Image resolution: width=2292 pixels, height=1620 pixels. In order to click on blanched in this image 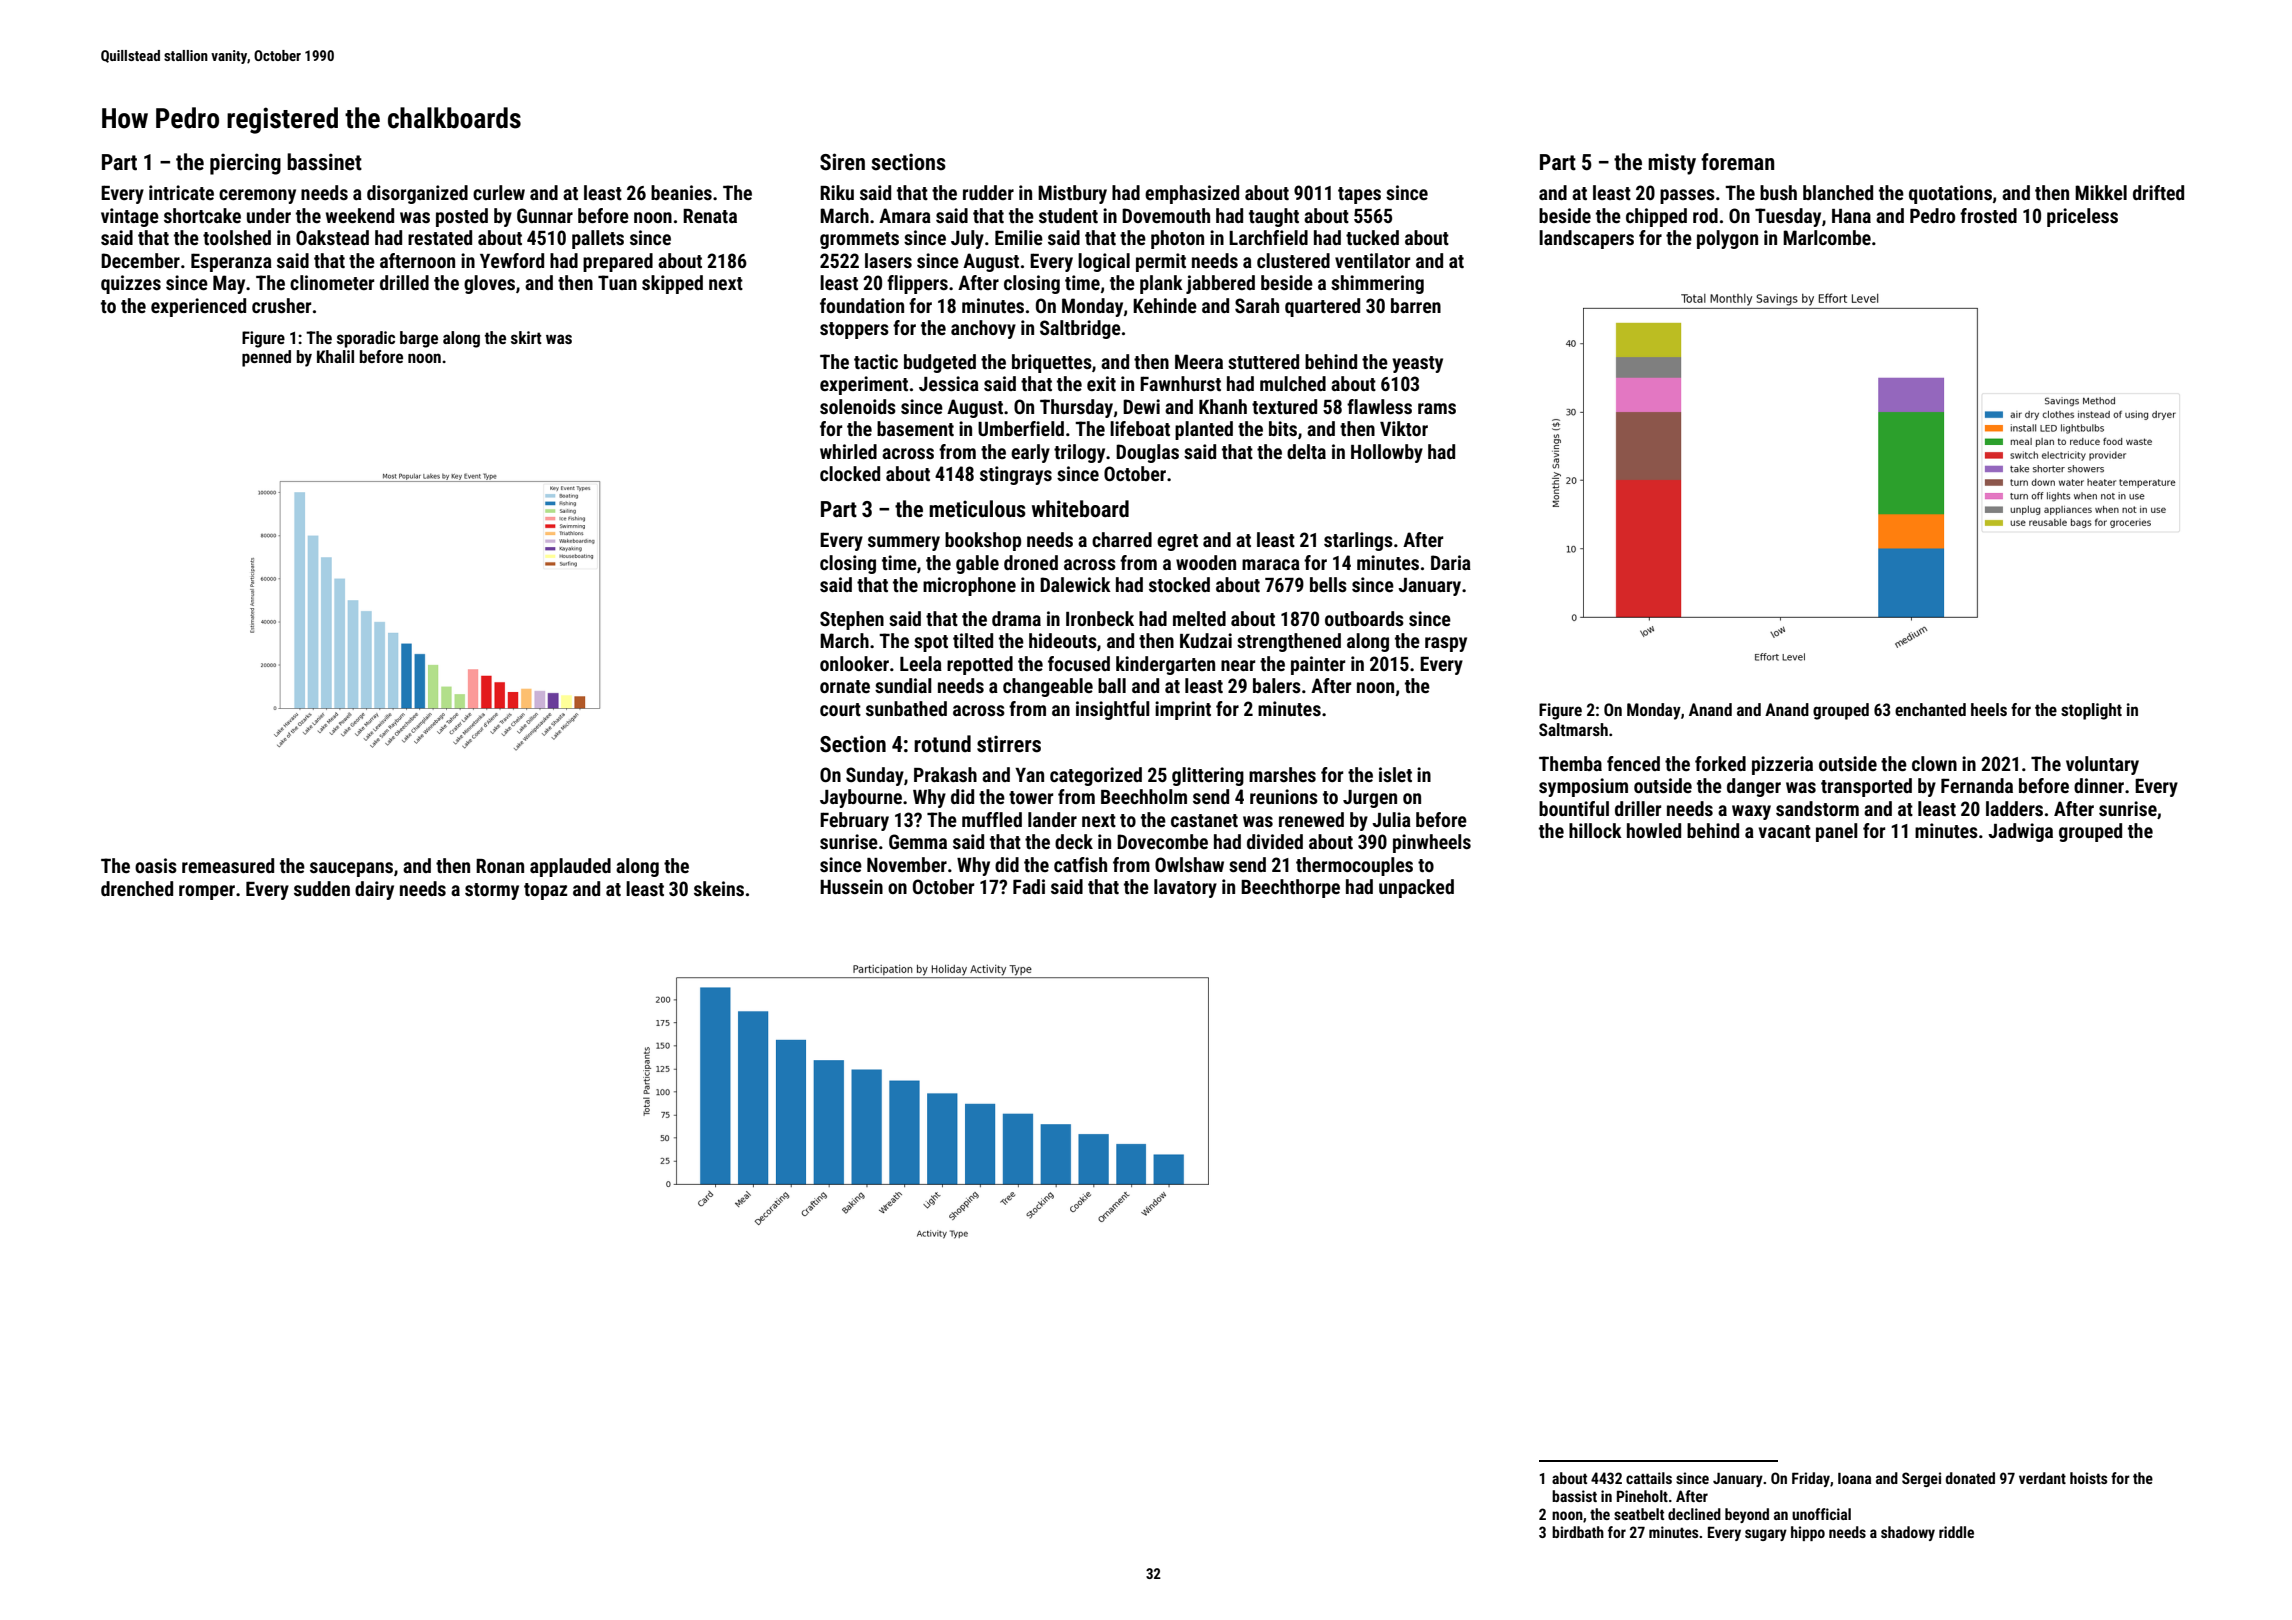, I will do `click(1838, 192)`.
